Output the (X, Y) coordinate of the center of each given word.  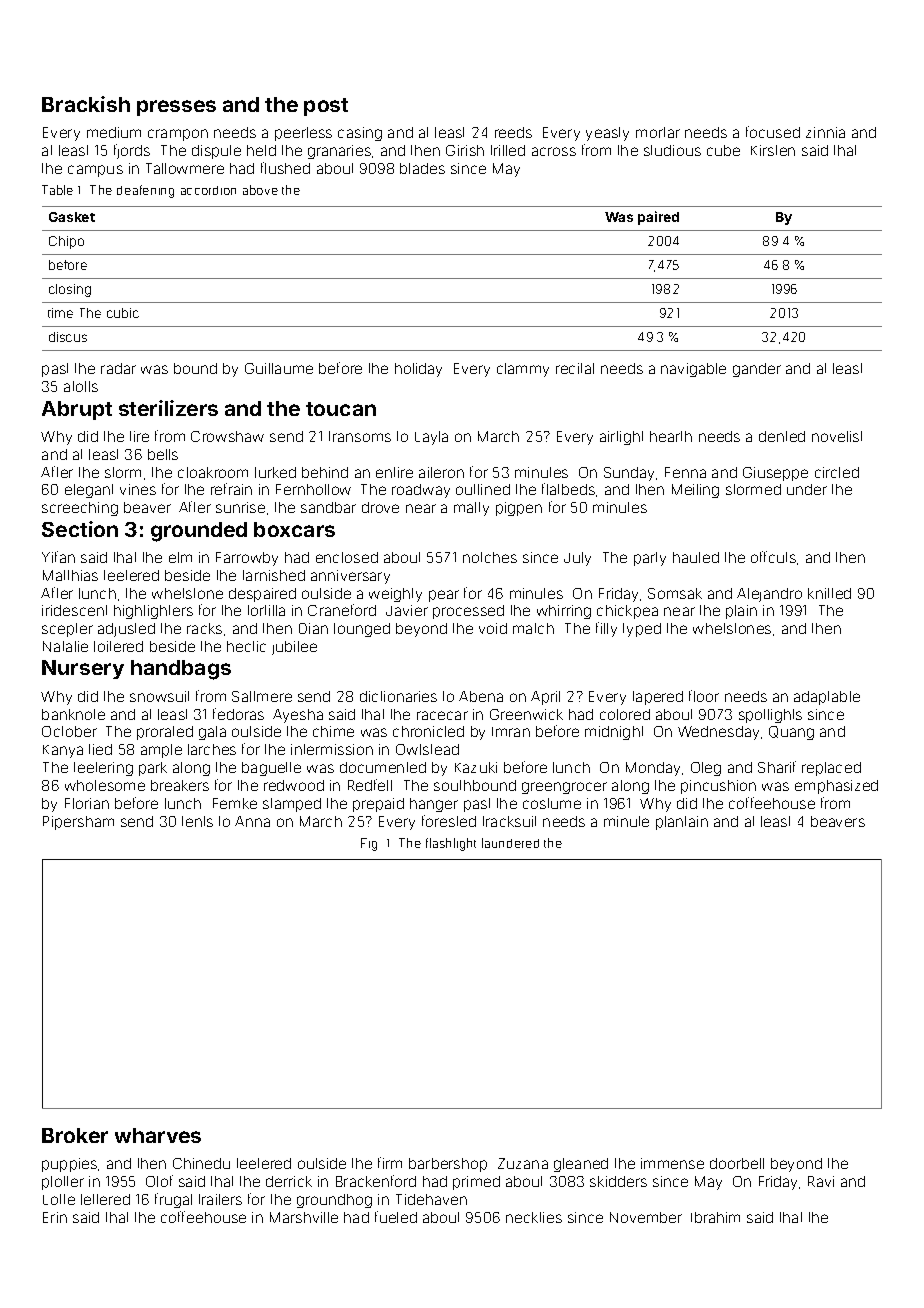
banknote (73, 714)
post (326, 107)
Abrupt (77, 410)
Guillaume (279, 368)
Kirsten (773, 150)
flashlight (451, 844)
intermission (332, 749)
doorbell (737, 1163)
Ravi (821, 1181)
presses (176, 108)
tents (197, 821)
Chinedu (201, 1163)
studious (672, 150)
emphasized (836, 787)
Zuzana (523, 1163)
